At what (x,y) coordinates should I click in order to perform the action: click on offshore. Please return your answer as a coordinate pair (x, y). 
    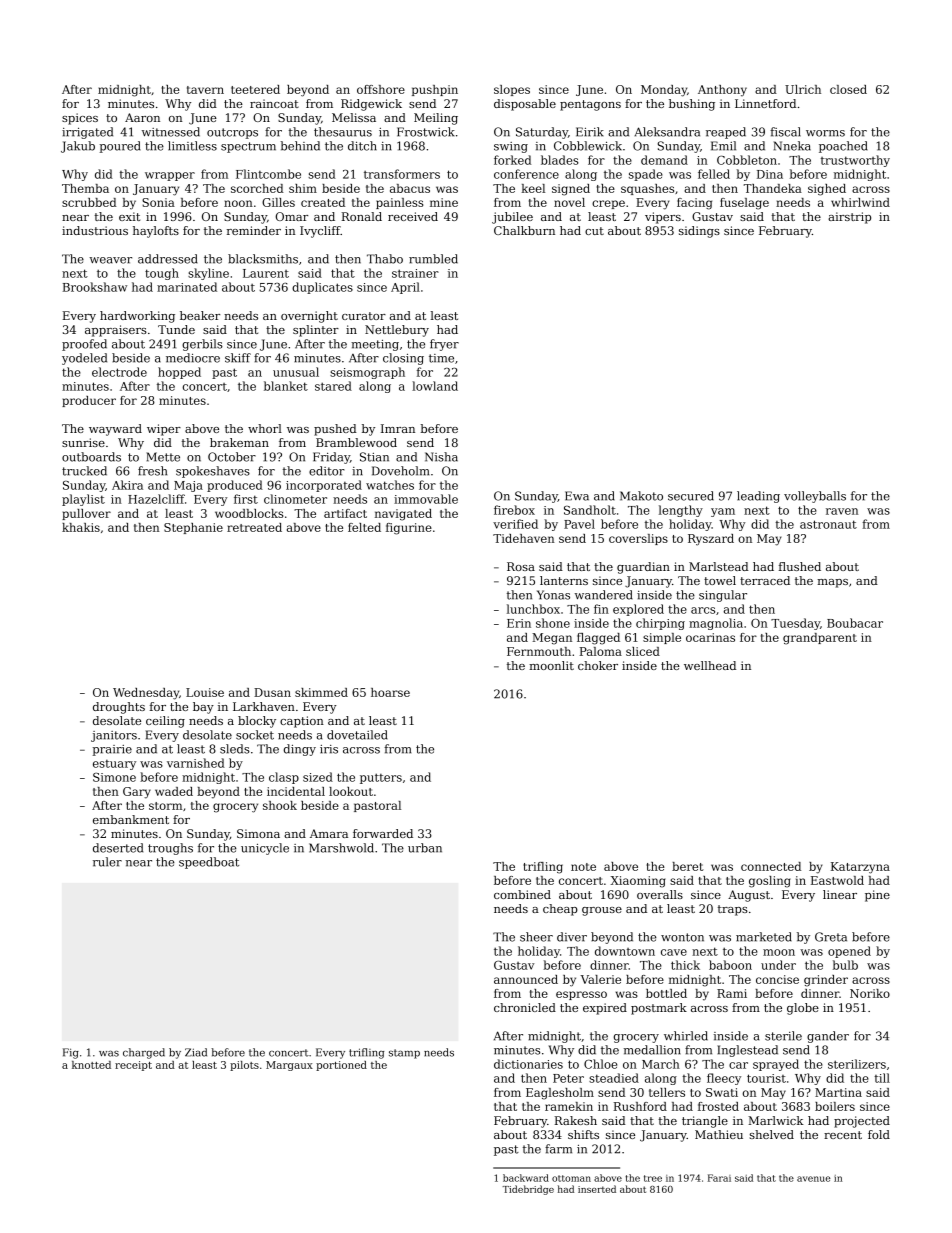
    Looking at the image, I should click on (381, 89).
